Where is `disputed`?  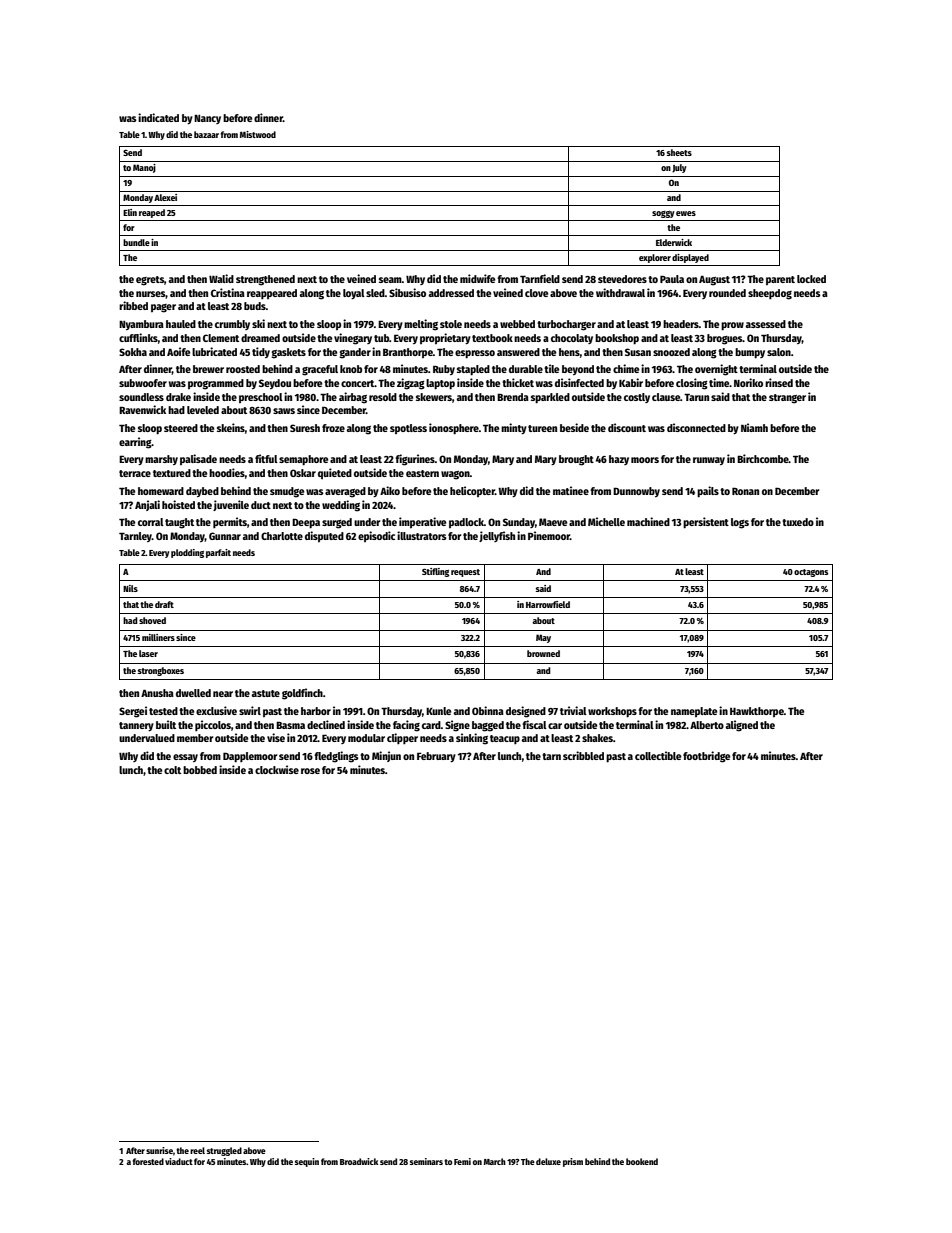
disputed is located at coordinates (324, 536).
